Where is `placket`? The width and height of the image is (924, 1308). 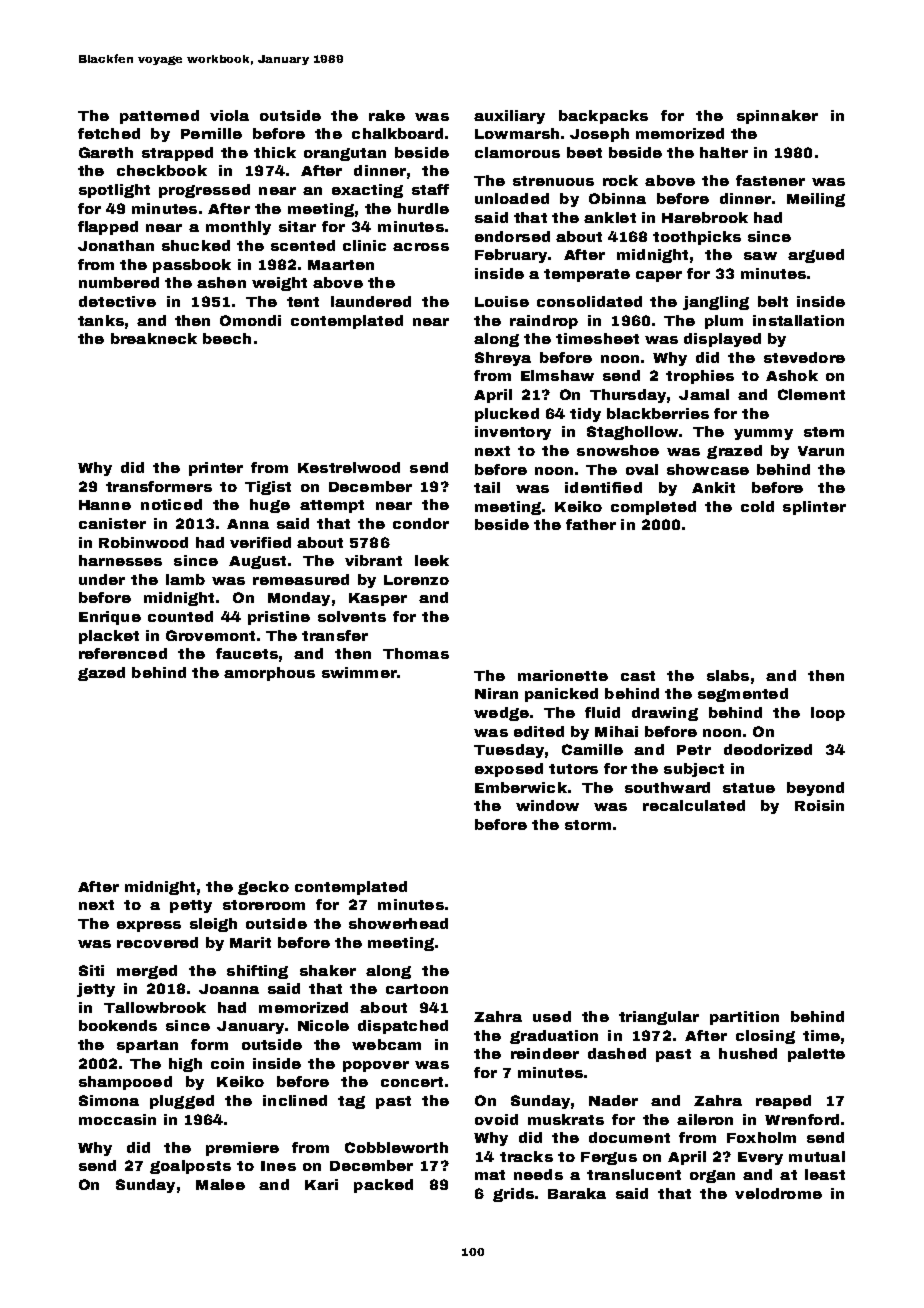
placket is located at coordinates (109, 637).
